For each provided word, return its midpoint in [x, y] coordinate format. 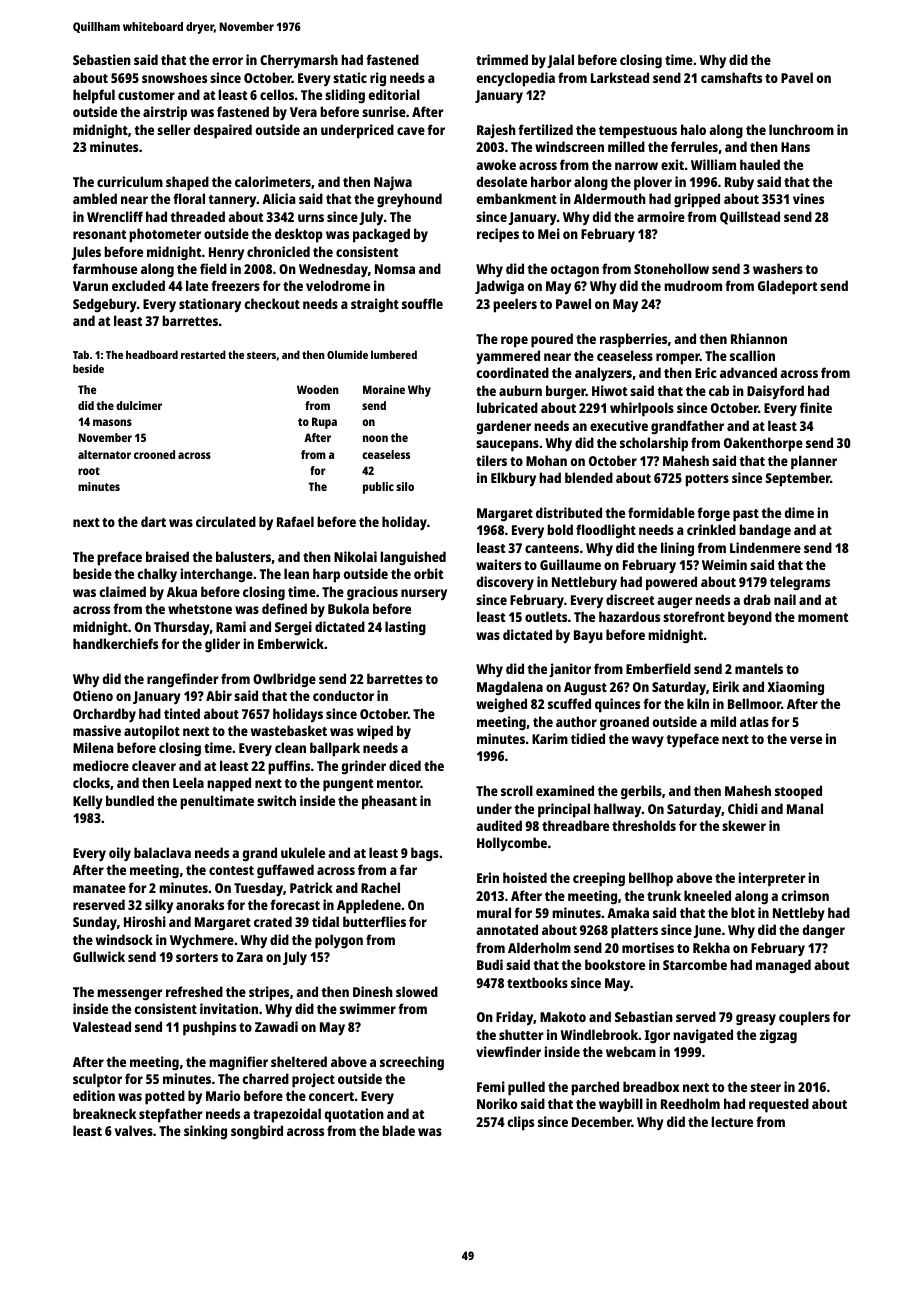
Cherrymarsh [299, 61]
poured [552, 340]
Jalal [560, 61]
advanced [748, 372]
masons [112, 422]
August [585, 688]
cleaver [154, 765]
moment [823, 617]
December [601, 1121]
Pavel [797, 77]
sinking [205, 1132]
